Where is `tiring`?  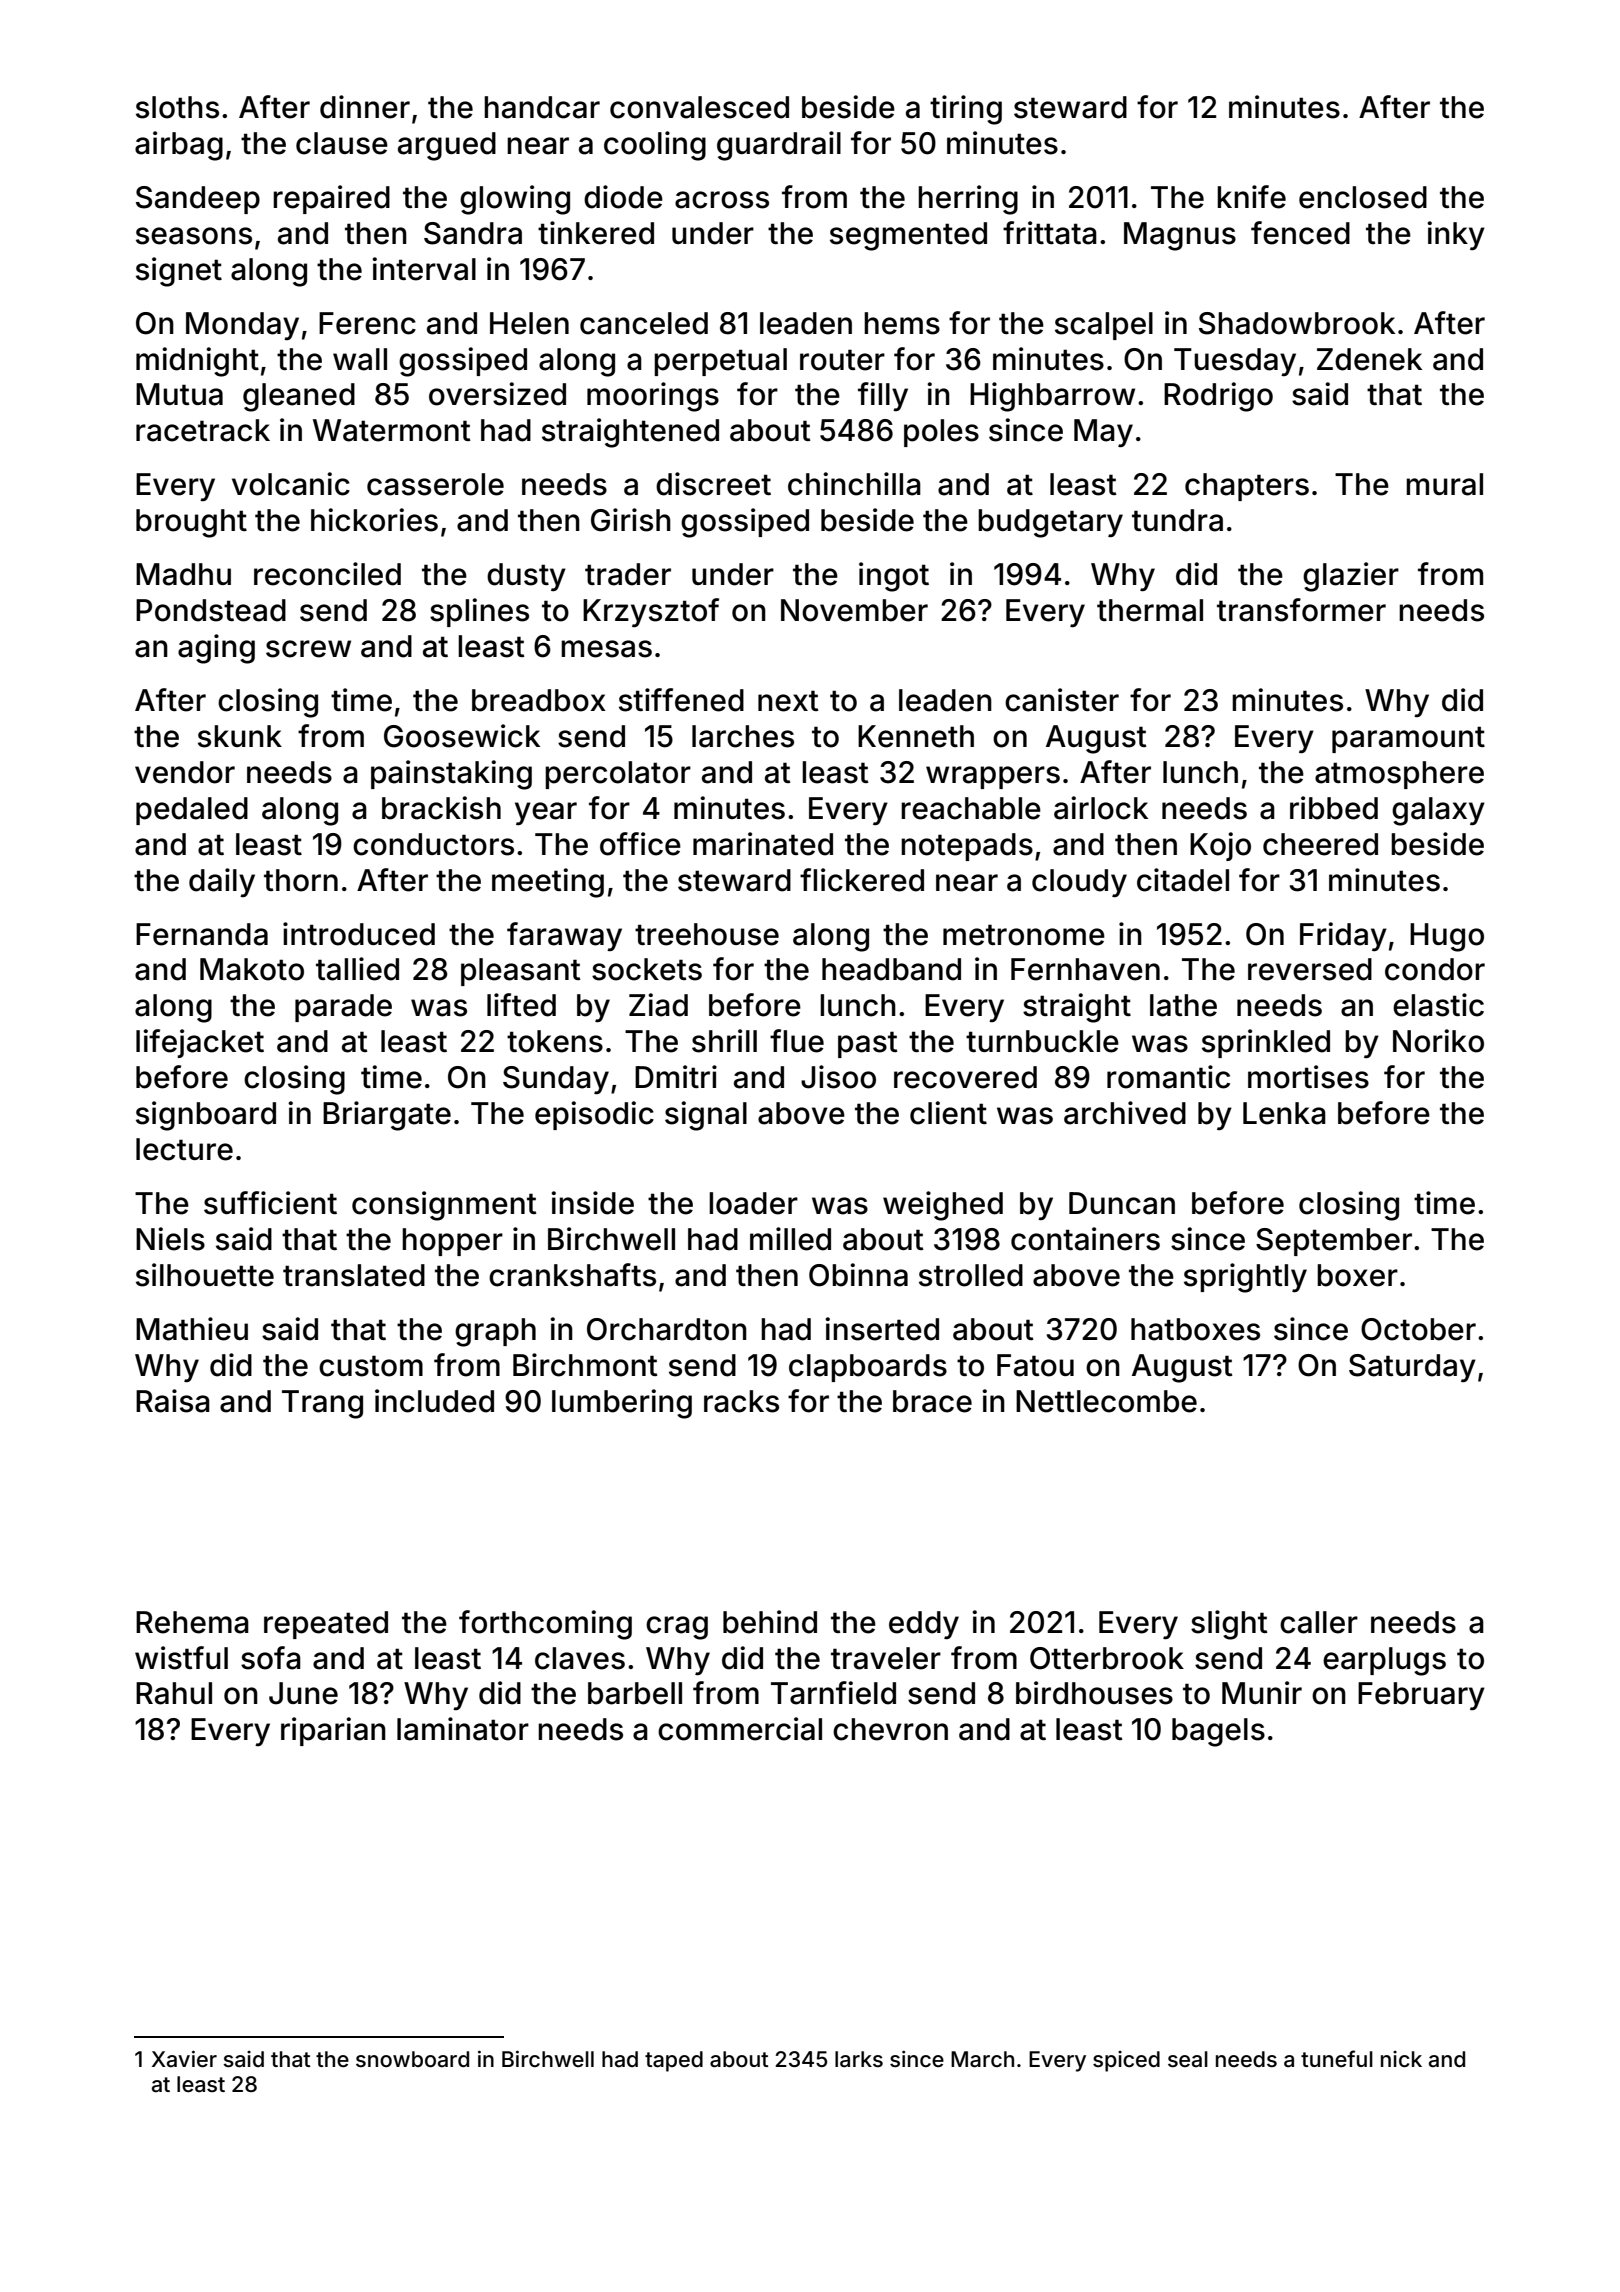
tiring is located at coordinates (966, 110).
